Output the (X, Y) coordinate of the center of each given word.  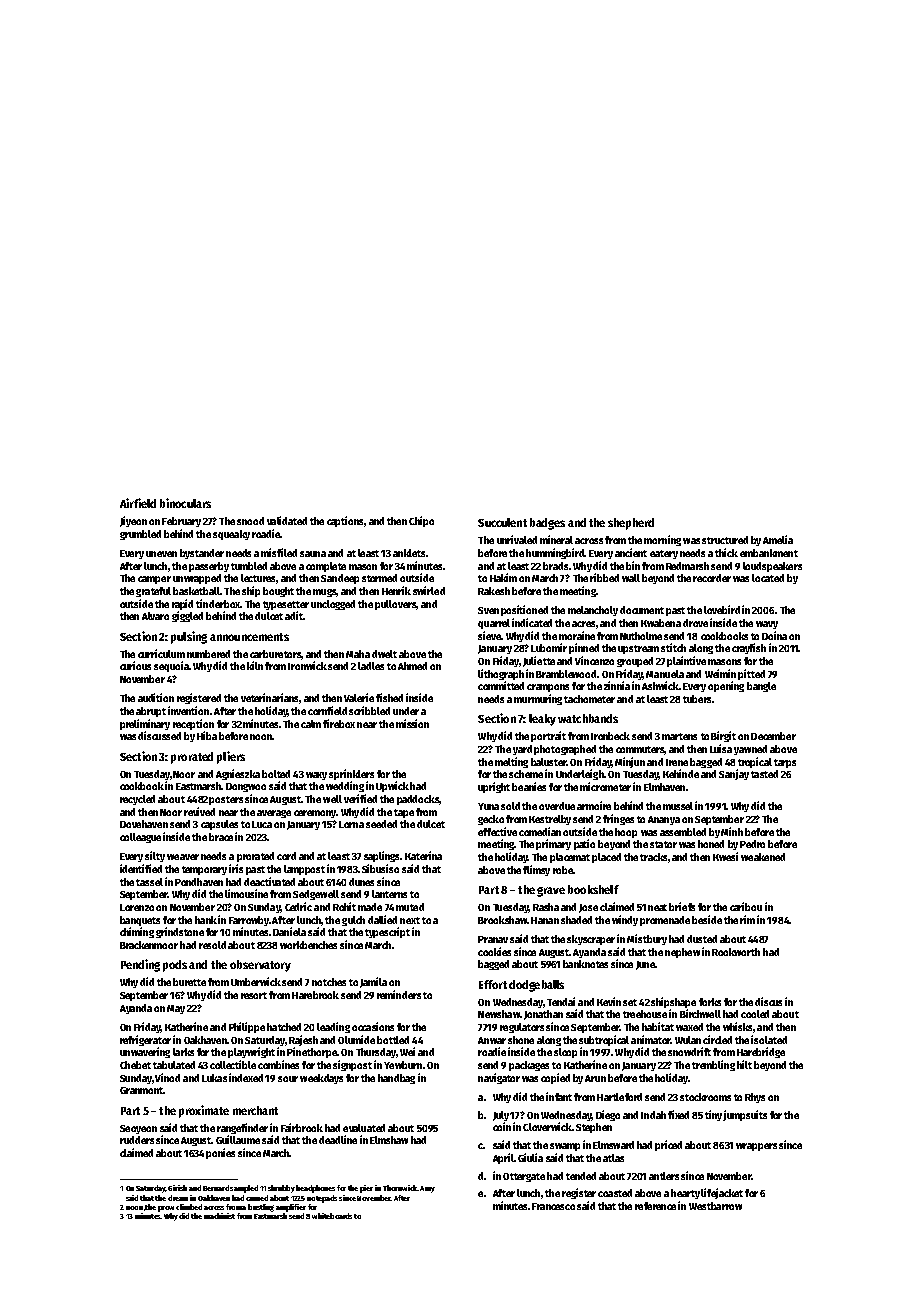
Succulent (502, 522)
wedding (345, 786)
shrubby (281, 1189)
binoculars (185, 503)
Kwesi (725, 856)
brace (221, 837)
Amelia (778, 539)
